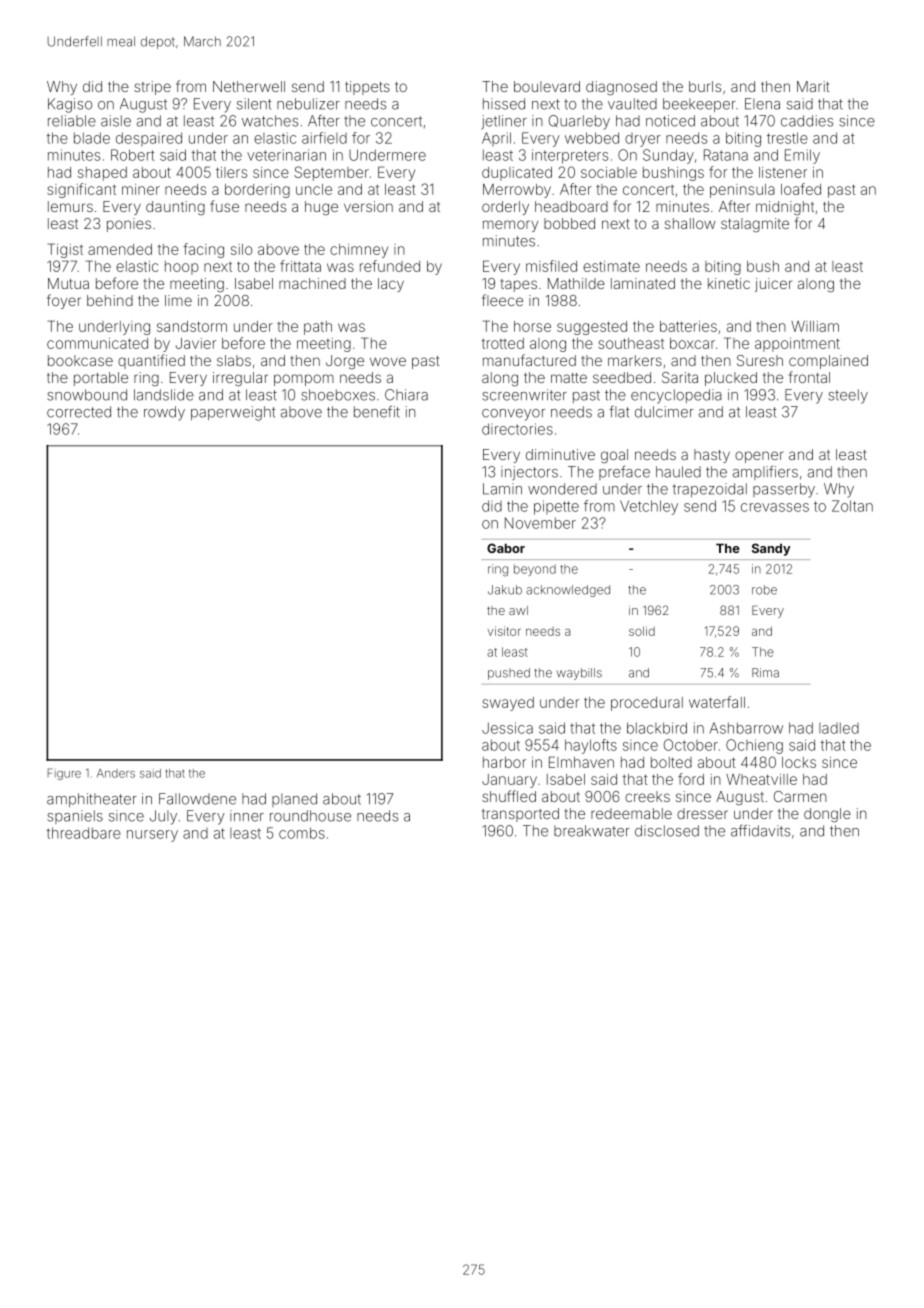 This screenshot has height=1308, width=924. What do you see at coordinates (505, 208) in the screenshot?
I see `orderly` at bounding box center [505, 208].
